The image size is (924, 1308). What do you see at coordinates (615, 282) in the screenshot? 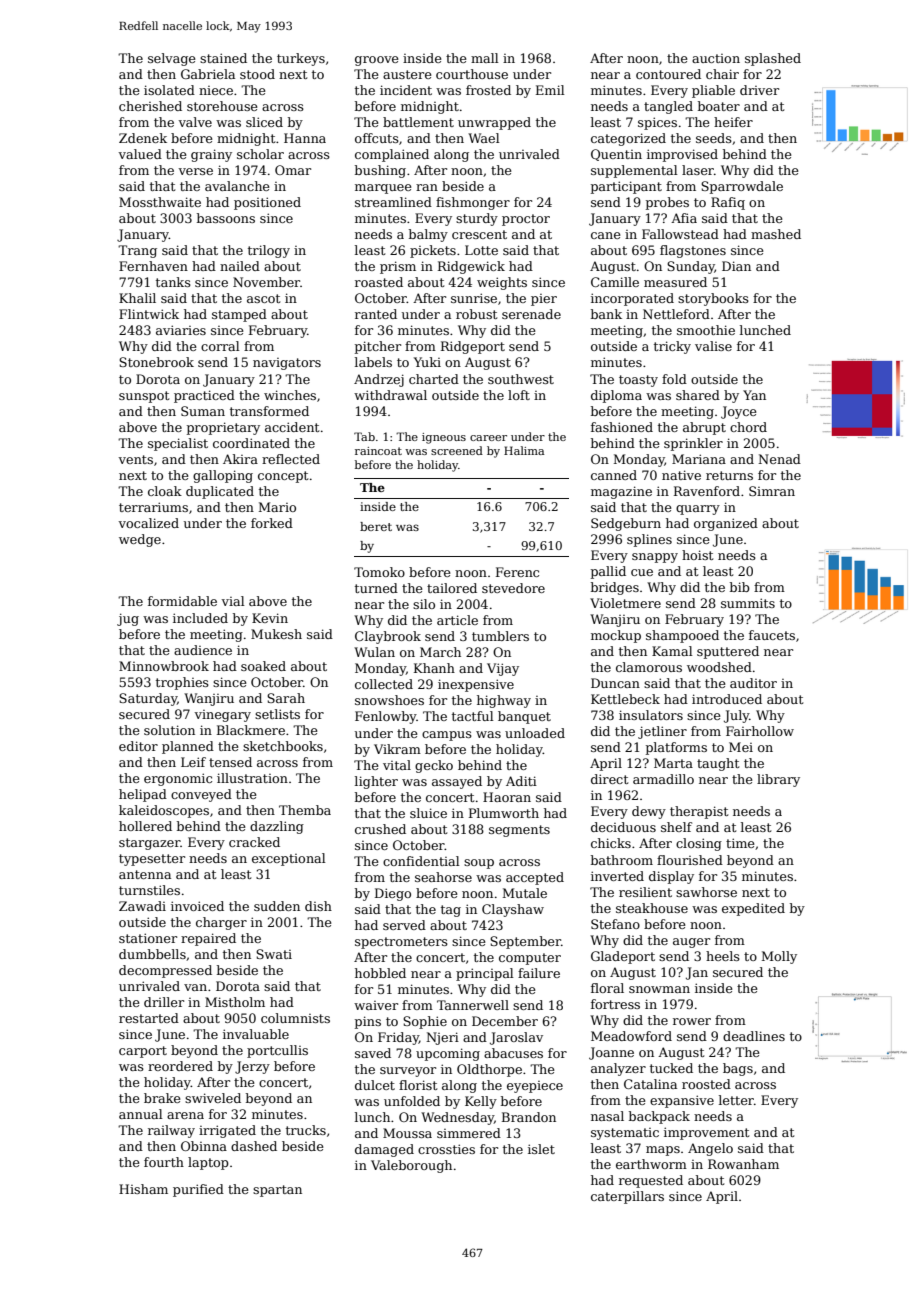
I see `Camille` at bounding box center [615, 282].
